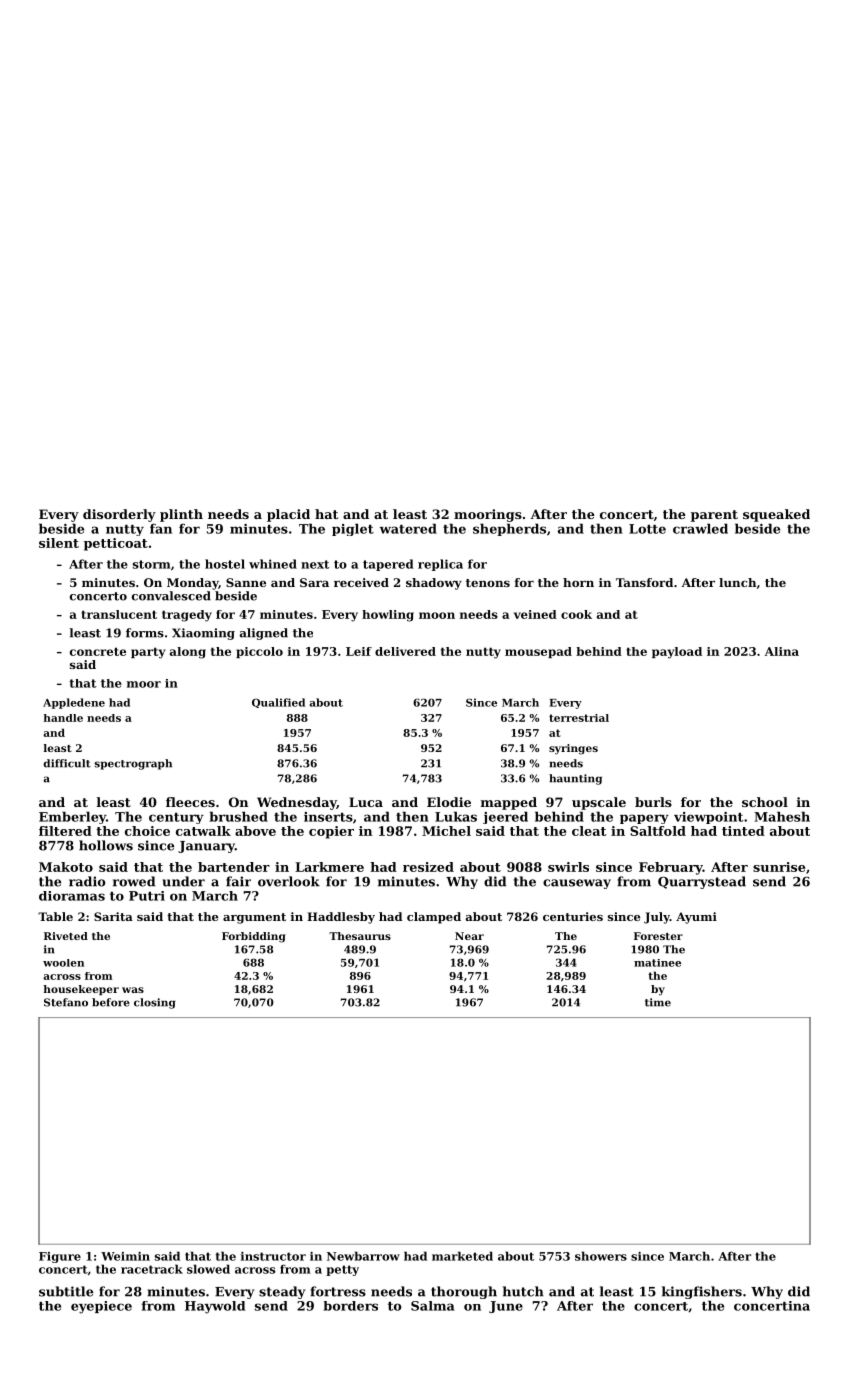 The width and height of the screenshot is (849, 1400). I want to click on delivered, so click(405, 651).
